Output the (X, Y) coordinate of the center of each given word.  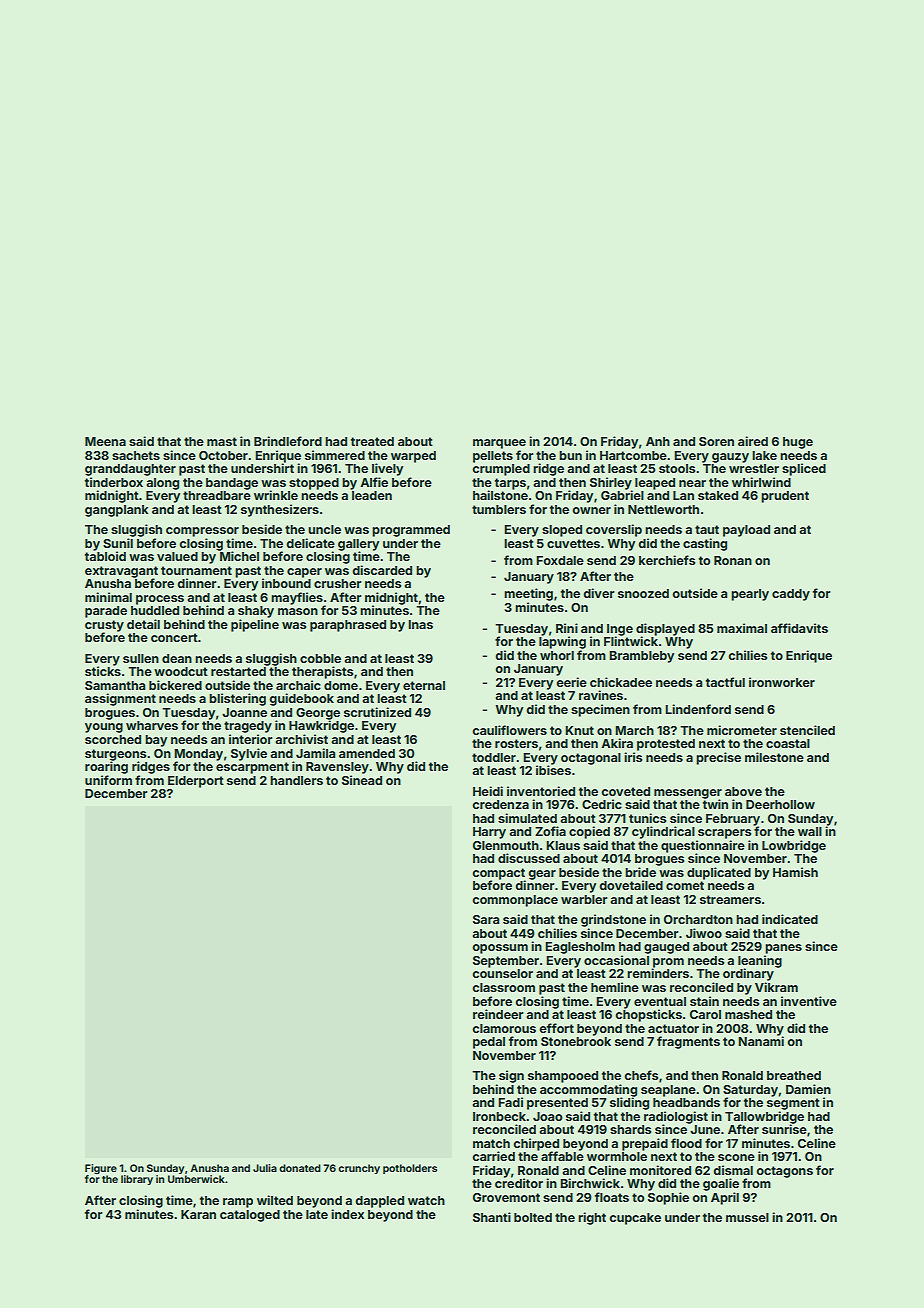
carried (494, 1156)
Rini (567, 628)
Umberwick (196, 1179)
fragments (688, 1042)
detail (143, 624)
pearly (750, 595)
